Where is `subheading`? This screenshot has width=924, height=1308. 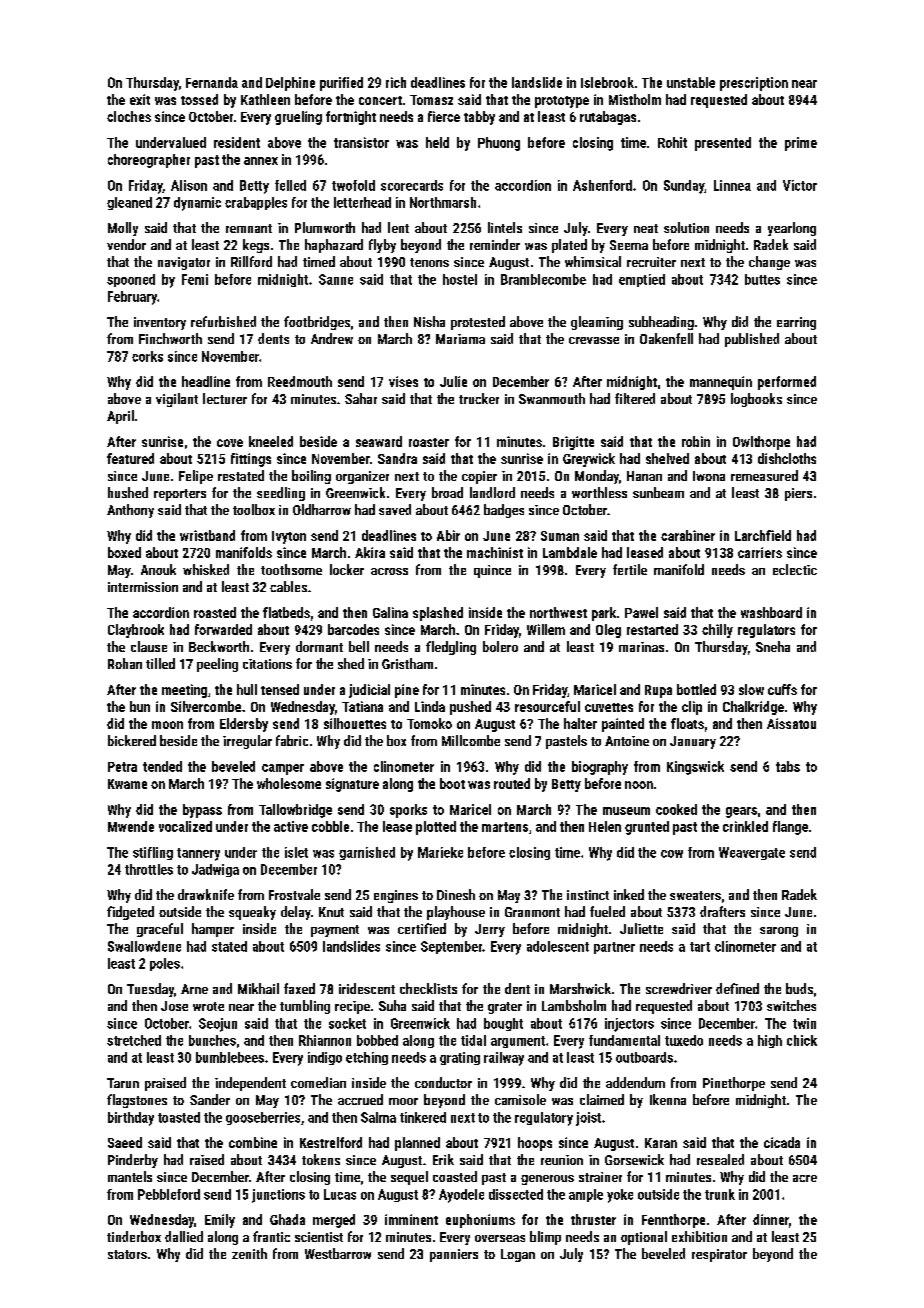 subheading is located at coordinates (661, 323).
